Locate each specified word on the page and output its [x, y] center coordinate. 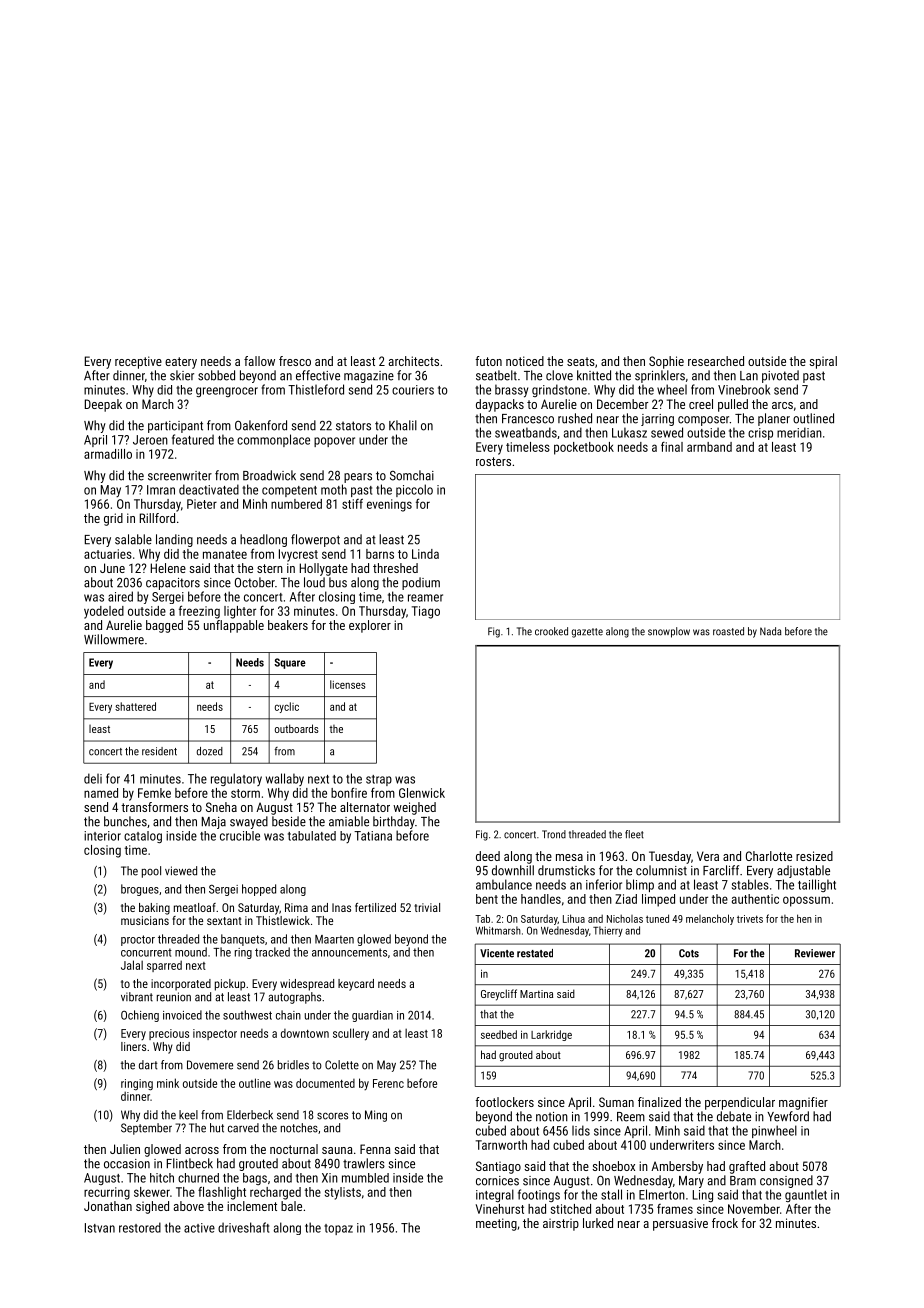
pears [358, 478]
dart [148, 1065]
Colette [342, 1065]
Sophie [666, 362]
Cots [689, 953]
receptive [138, 362]
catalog [143, 837]
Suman [616, 1102]
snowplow [669, 632]
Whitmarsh [498, 930]
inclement [252, 1206]
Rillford [157, 518]
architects [414, 361]
